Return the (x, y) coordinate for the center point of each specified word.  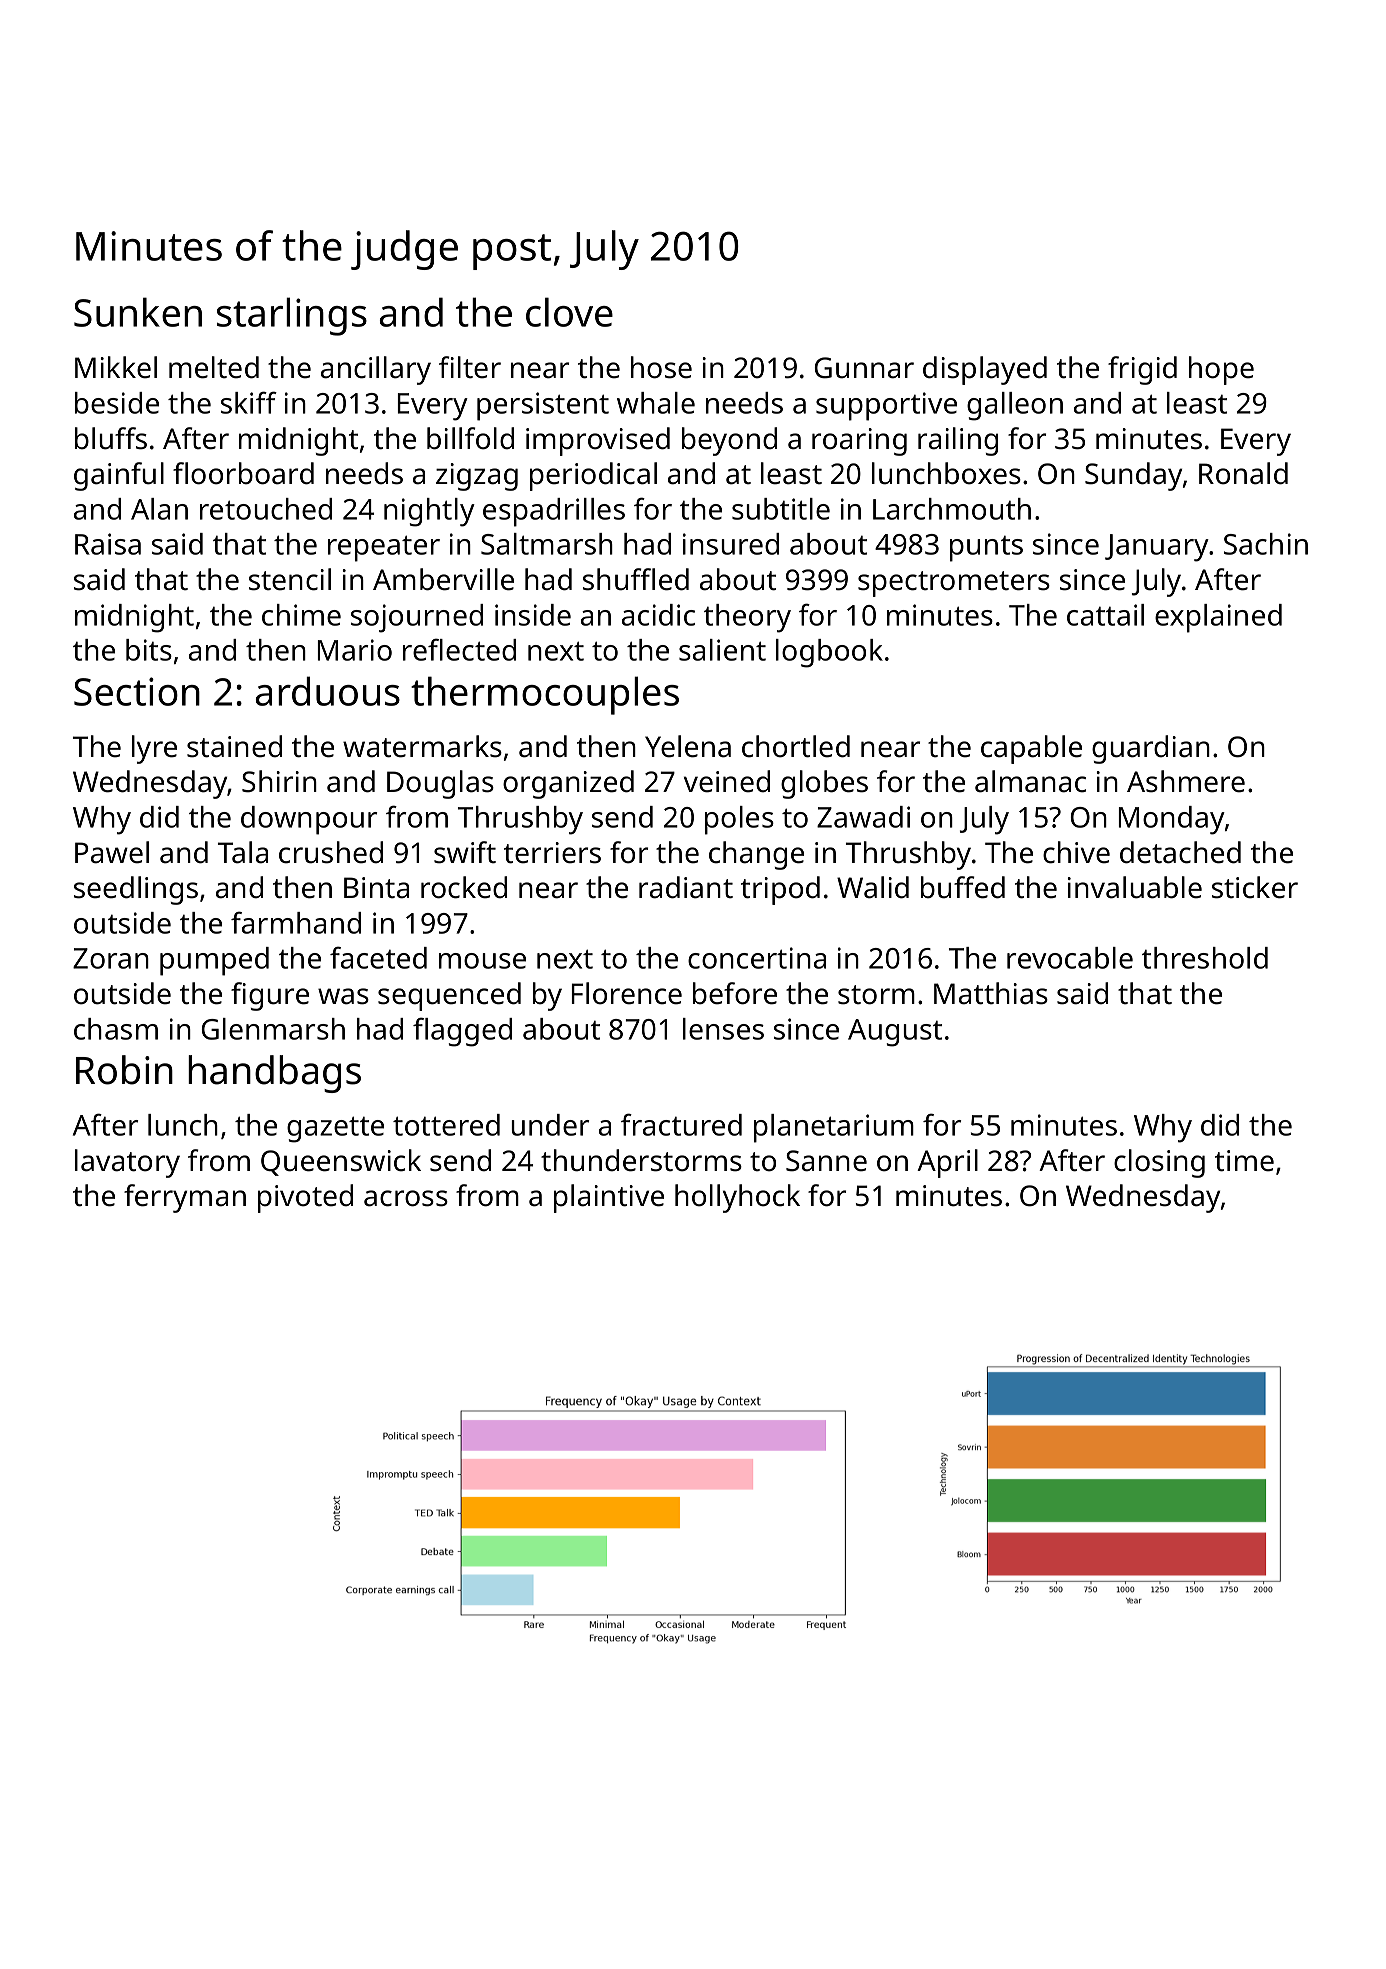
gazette (335, 1129)
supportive (886, 406)
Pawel (112, 852)
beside (117, 403)
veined (727, 781)
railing (958, 441)
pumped (214, 961)
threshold (1205, 958)
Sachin (1266, 544)
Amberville (443, 579)
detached (1180, 852)
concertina (757, 958)
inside (533, 615)
